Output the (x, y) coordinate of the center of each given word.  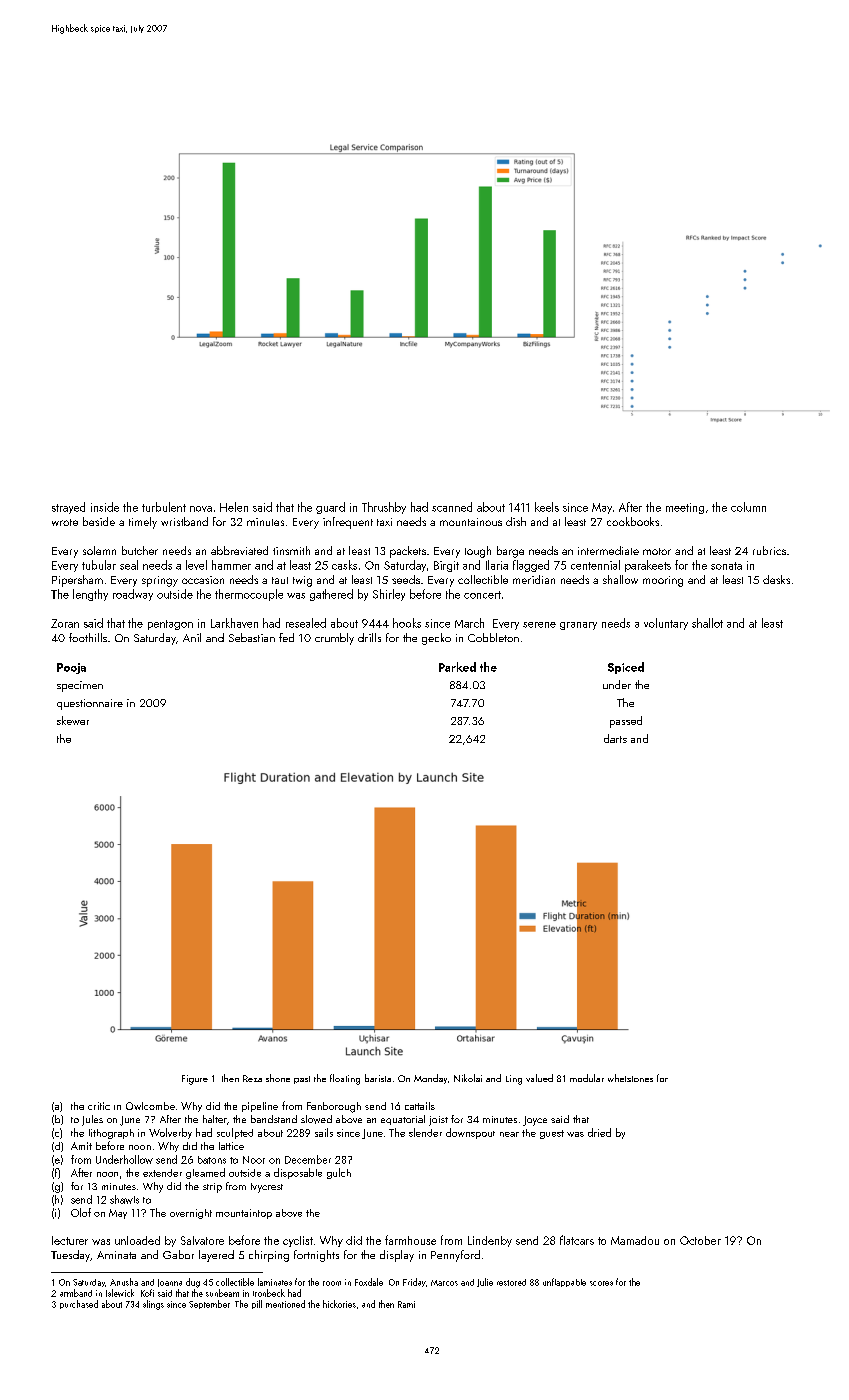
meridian (534, 579)
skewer (73, 720)
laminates (275, 1282)
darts (615, 738)
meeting (685, 508)
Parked (457, 667)
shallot (707, 623)
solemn (99, 550)
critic (99, 1106)
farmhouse (410, 1240)
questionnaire (90, 704)
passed (626, 722)
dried (599, 1132)
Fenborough (334, 1107)
